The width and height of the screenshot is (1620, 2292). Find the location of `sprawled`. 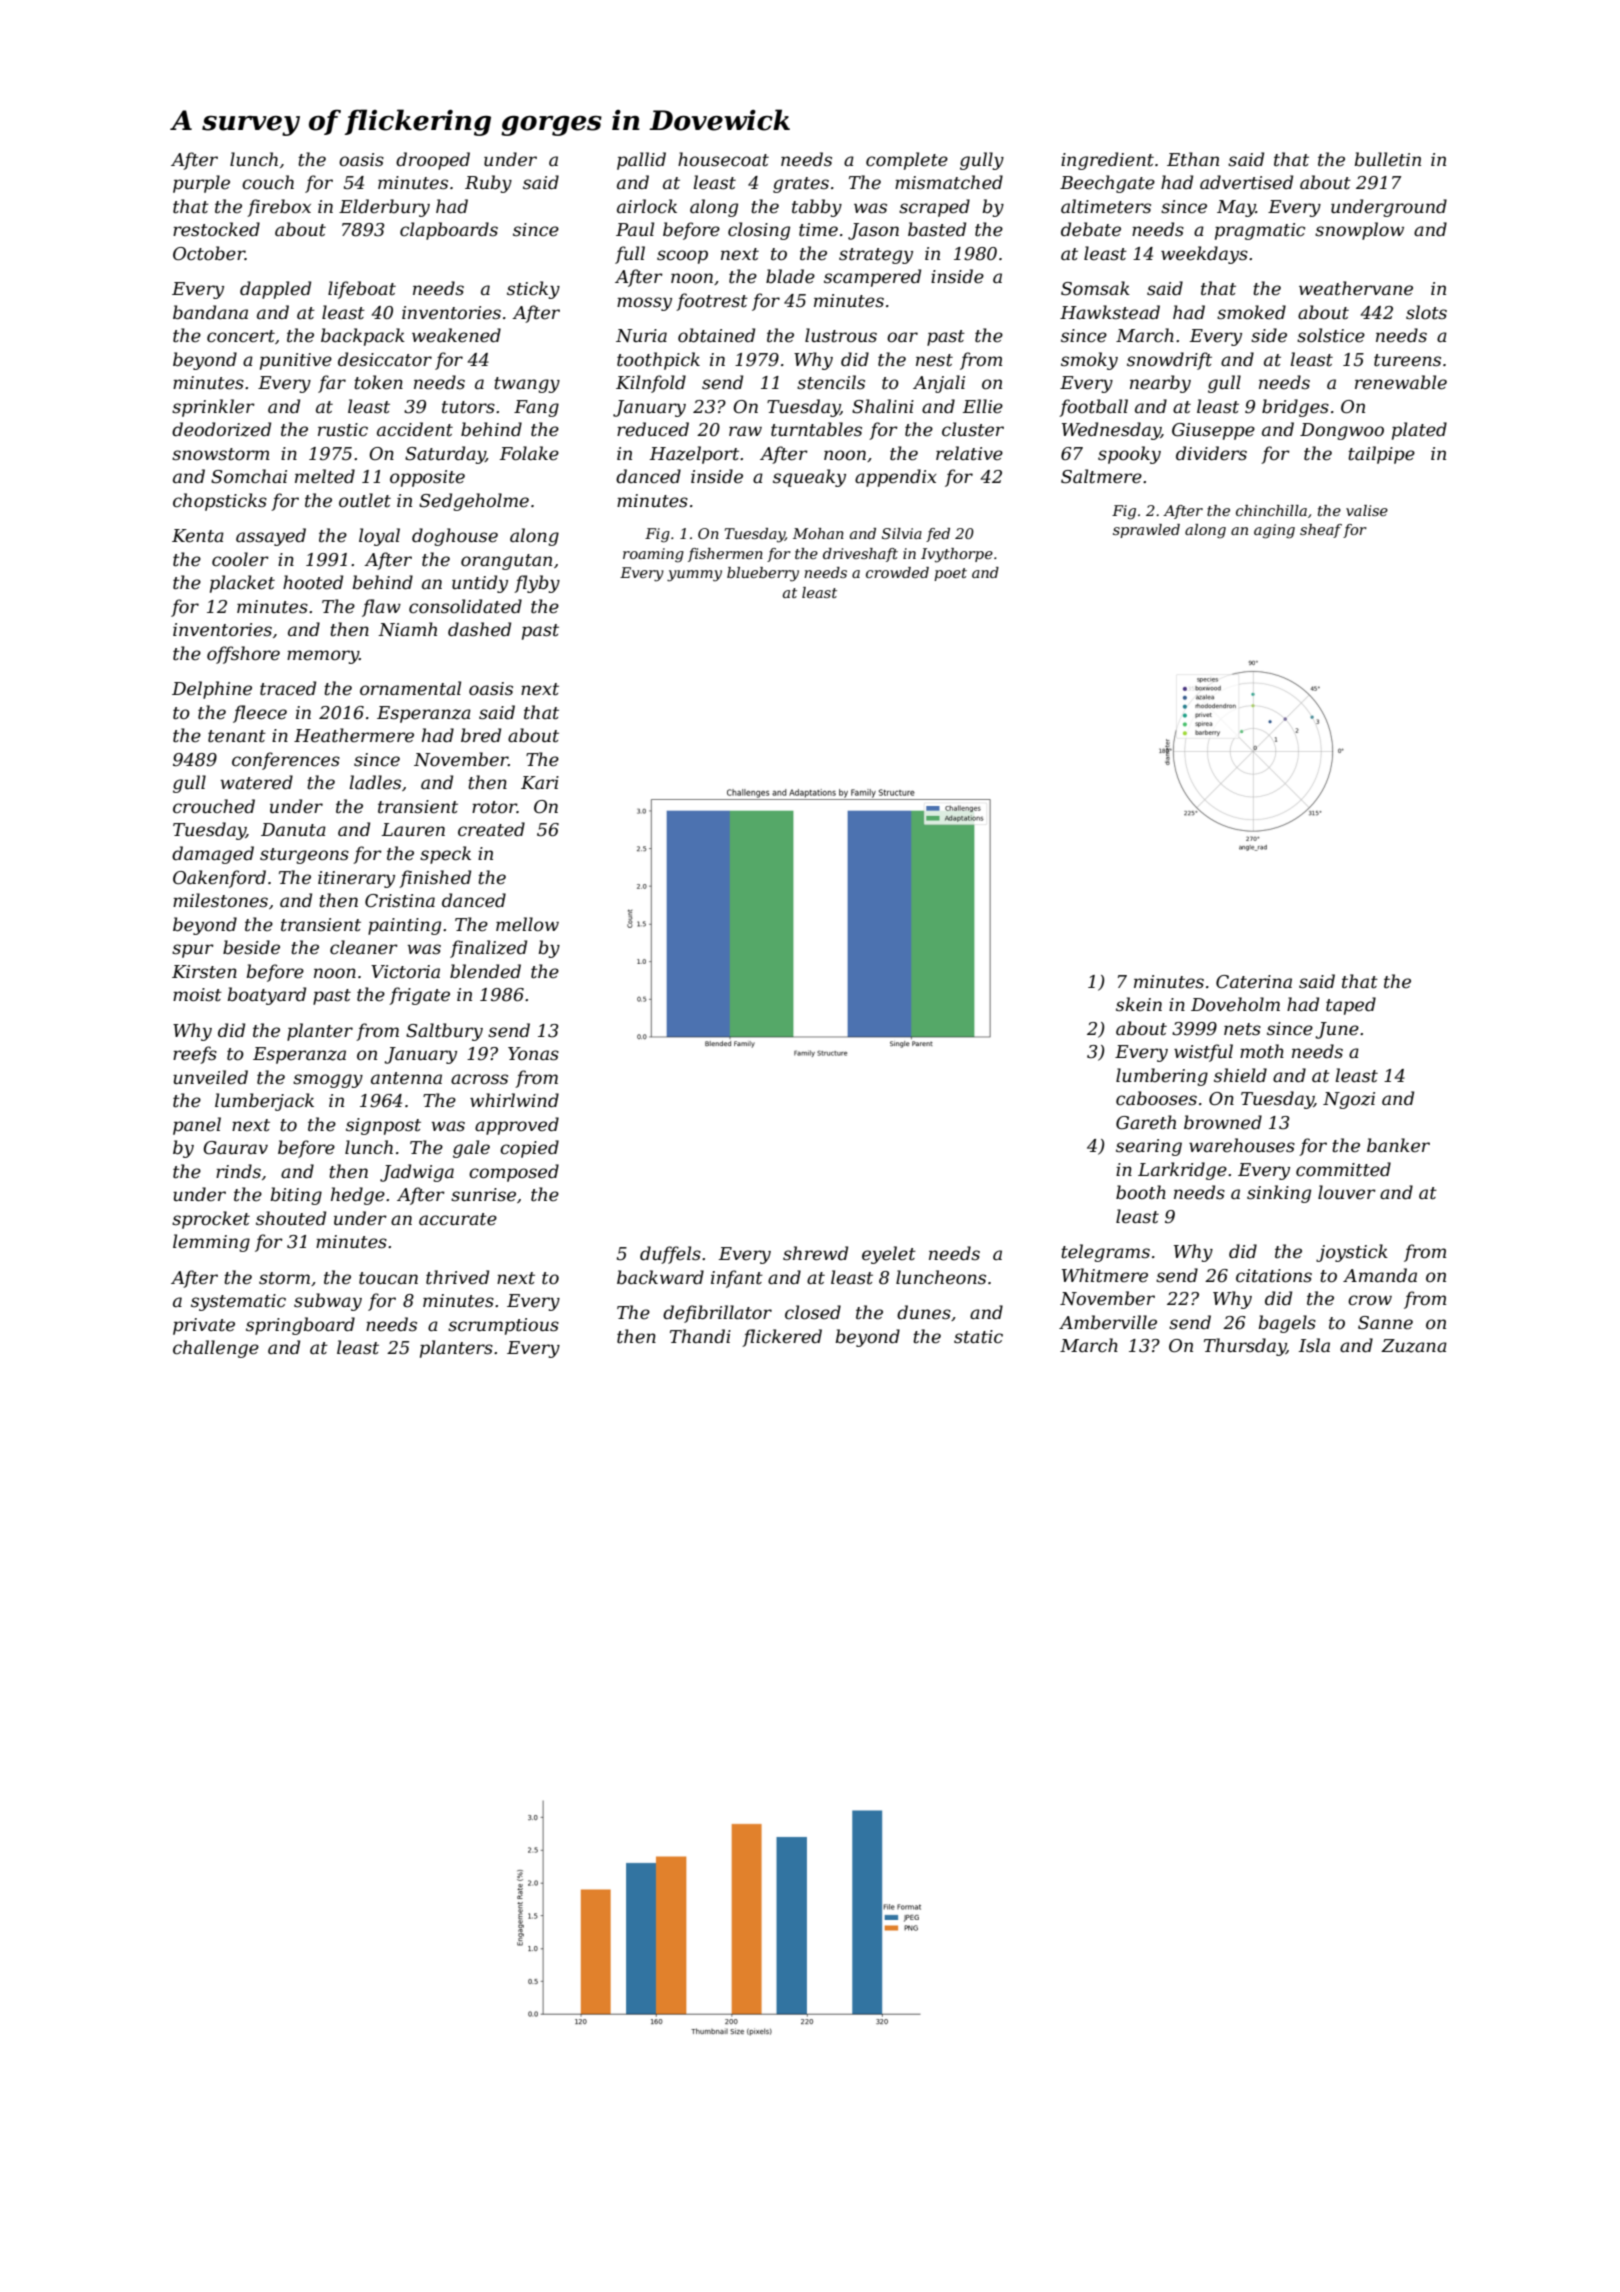

sprawled is located at coordinates (1146, 531).
